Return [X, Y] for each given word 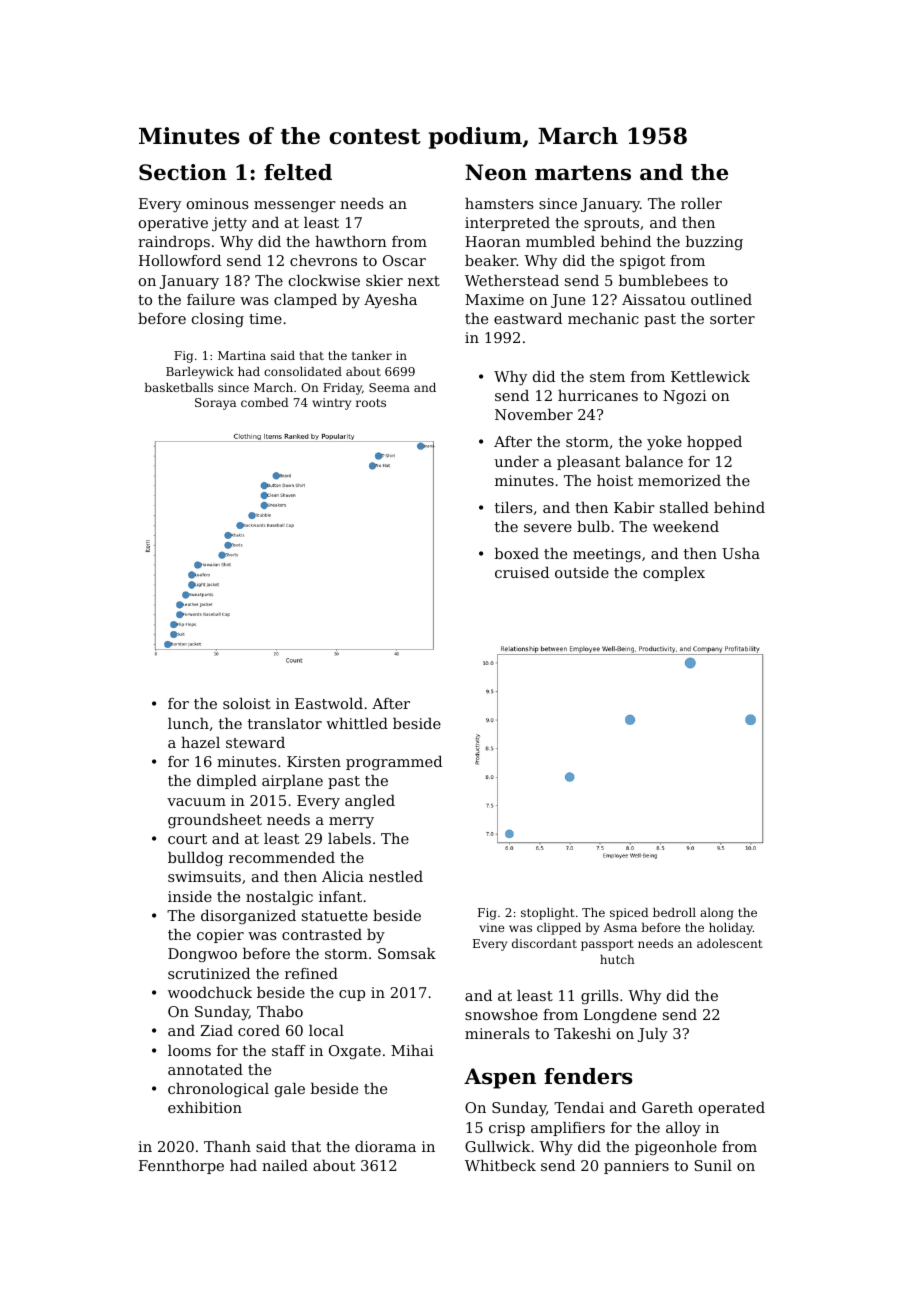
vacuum [196, 802]
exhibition [205, 1107]
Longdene [620, 1016]
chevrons [323, 260]
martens [583, 173]
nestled [396, 876]
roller [701, 203]
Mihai [412, 1050]
